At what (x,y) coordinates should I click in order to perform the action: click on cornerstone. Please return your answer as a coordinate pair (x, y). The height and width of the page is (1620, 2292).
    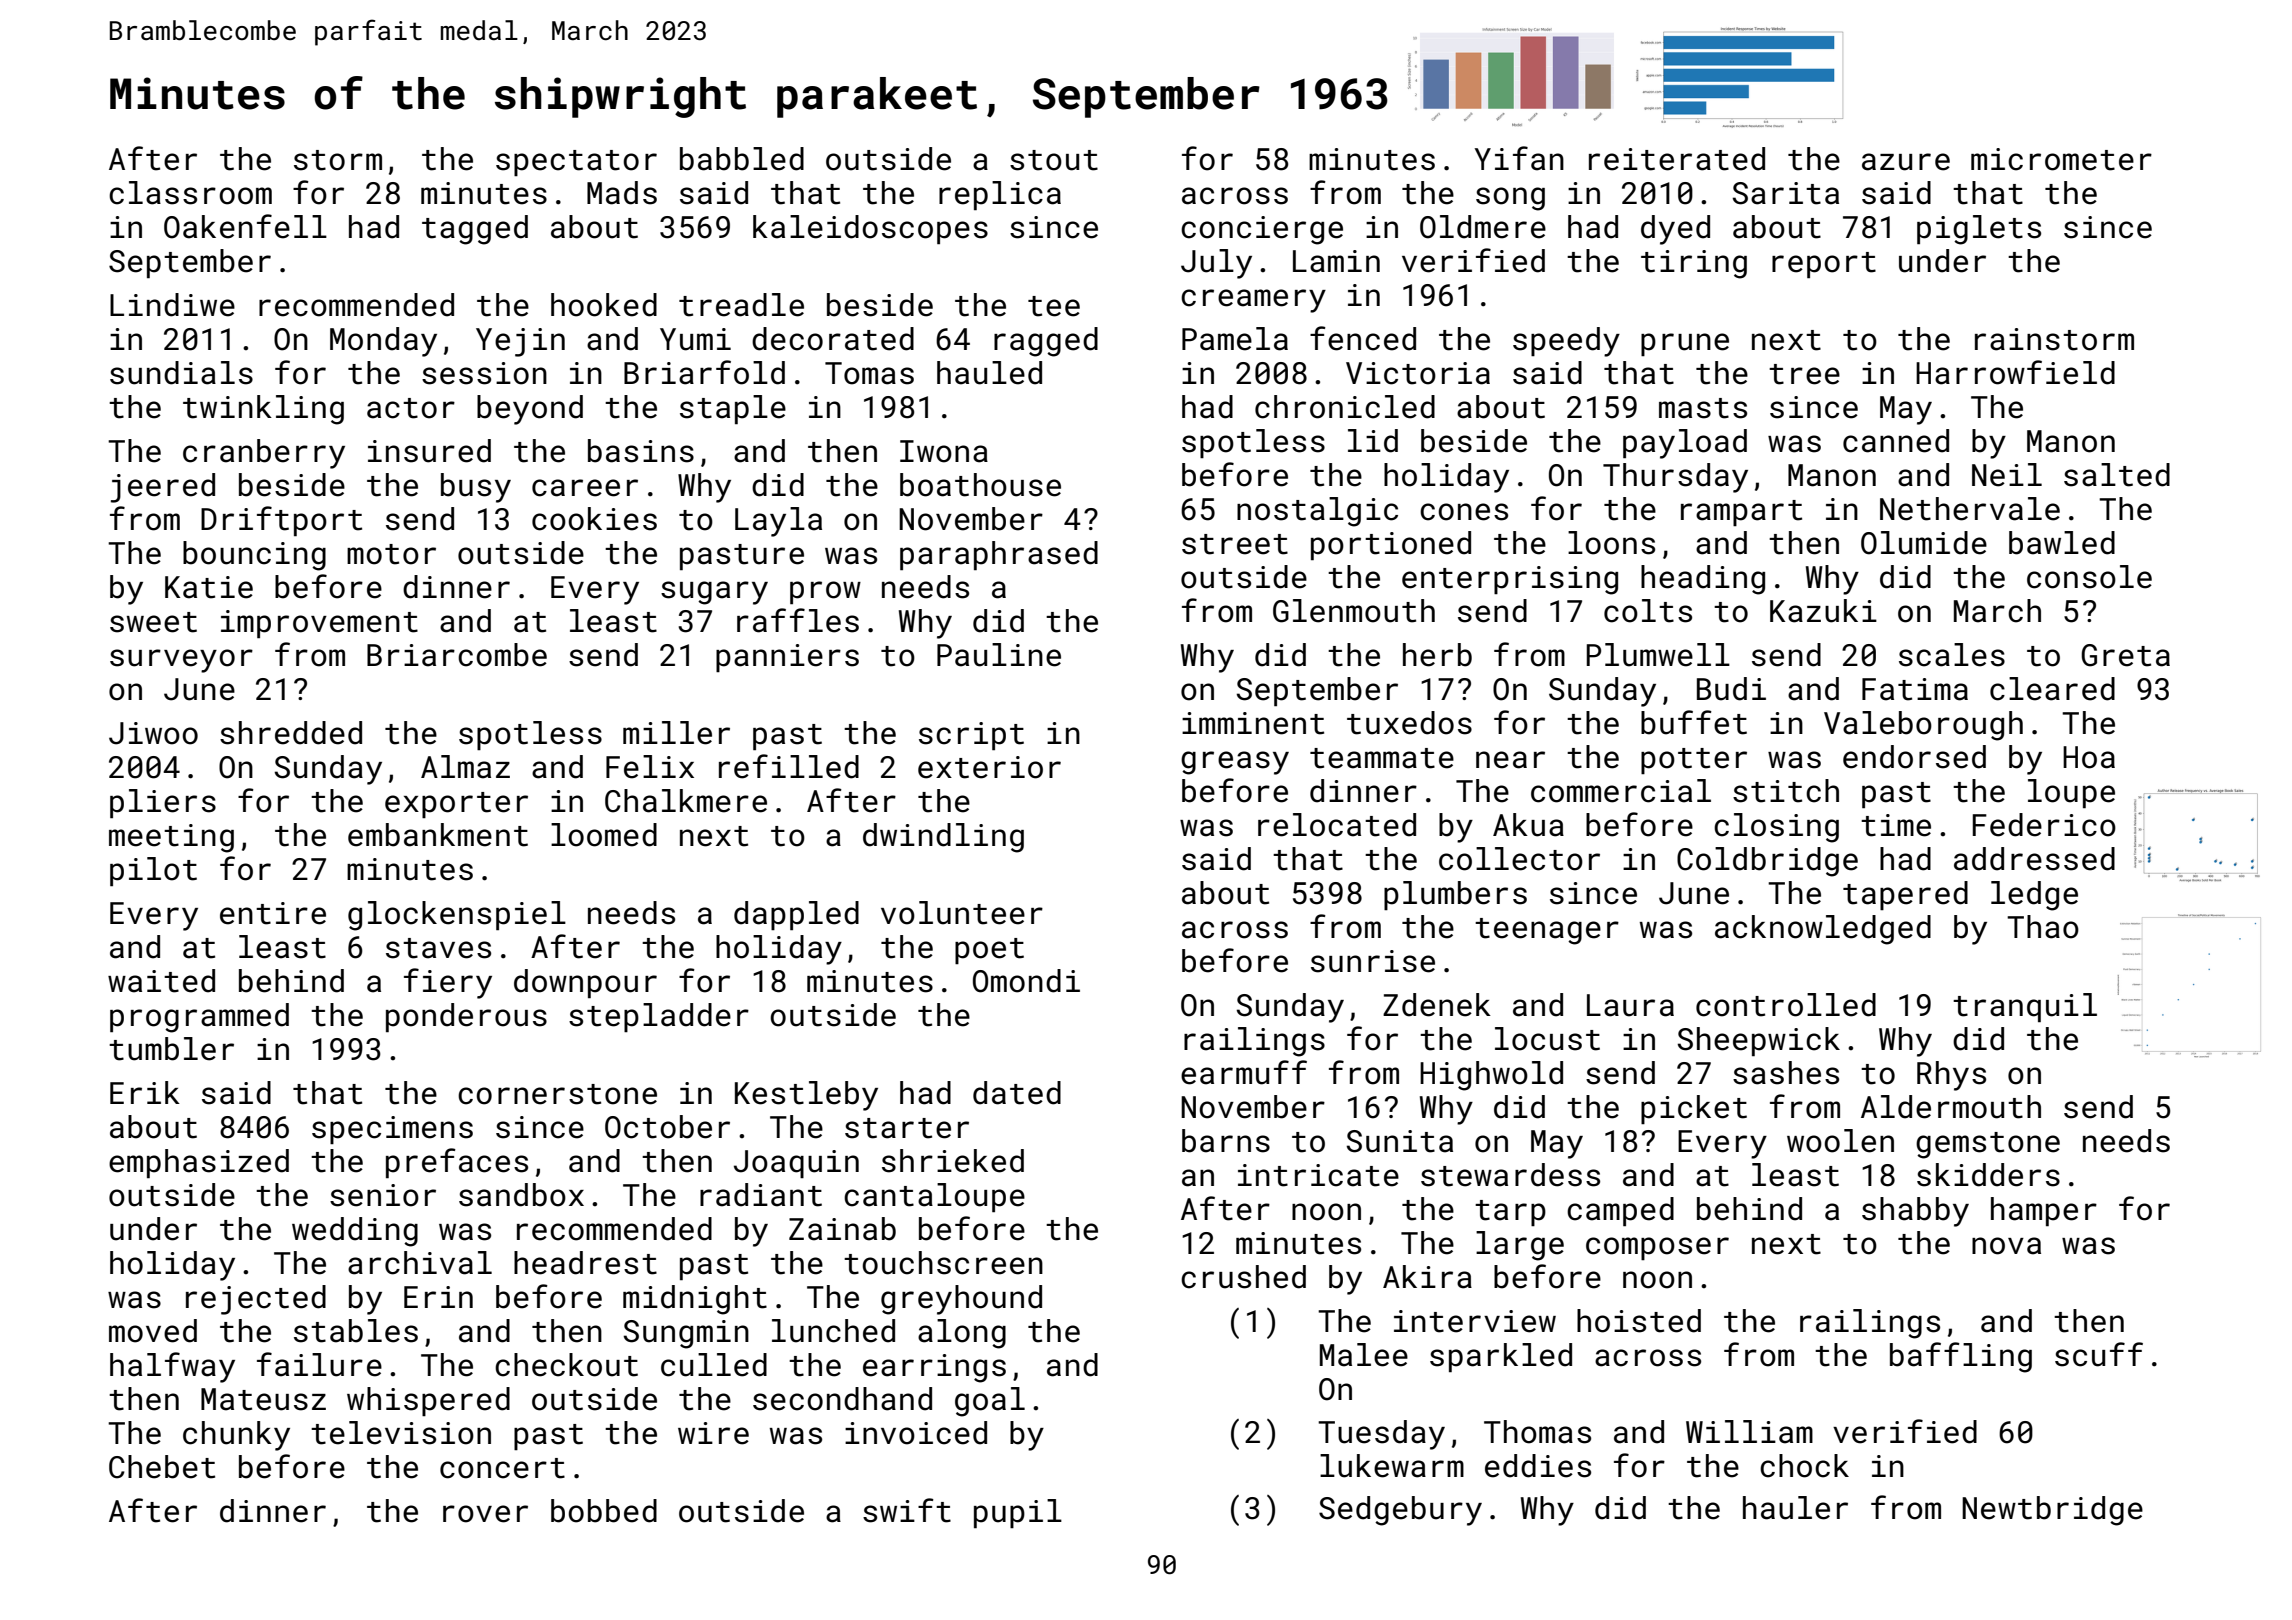
    Looking at the image, I should click on (557, 1094).
